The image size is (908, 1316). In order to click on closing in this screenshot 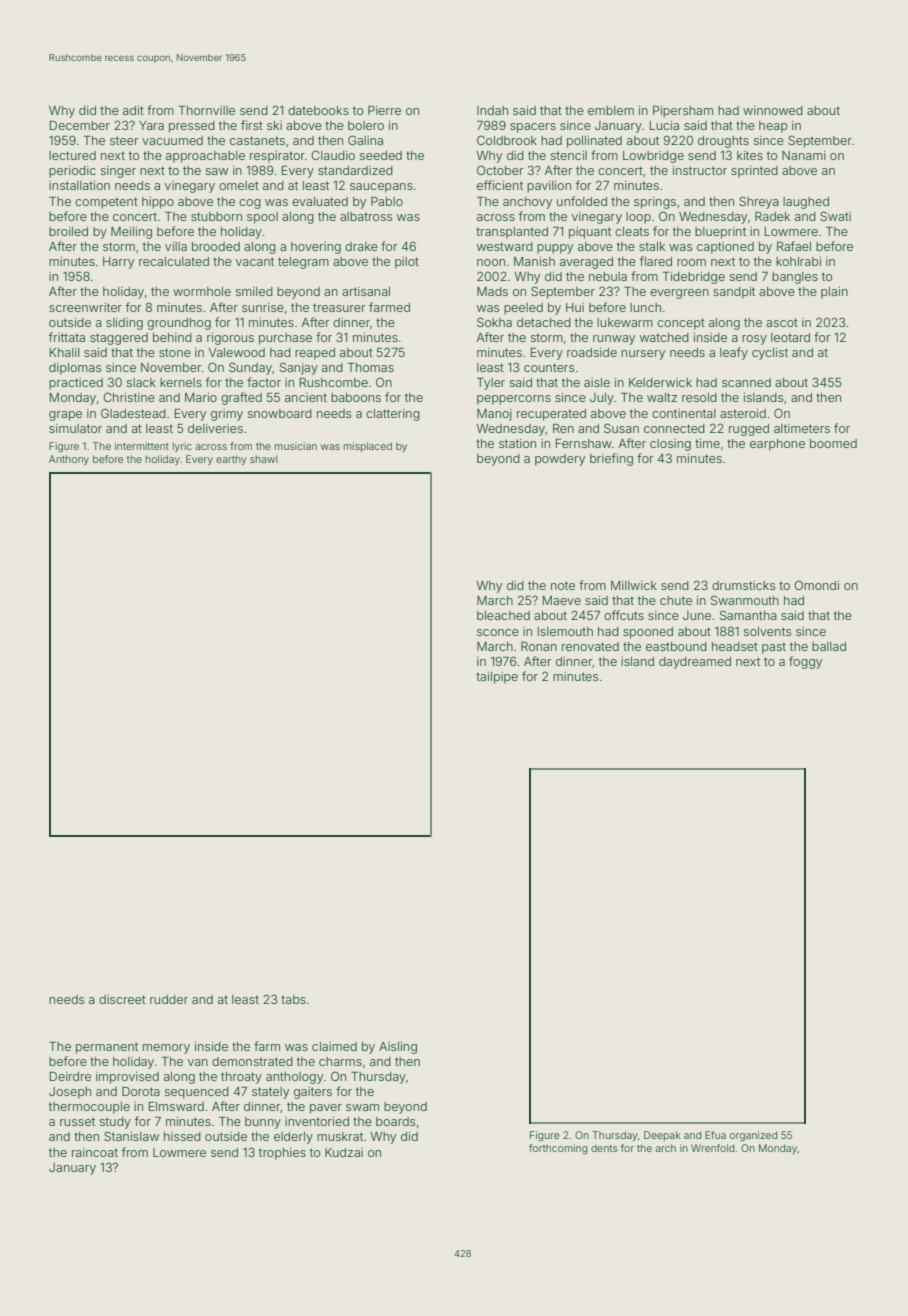, I will do `click(670, 445)`.
